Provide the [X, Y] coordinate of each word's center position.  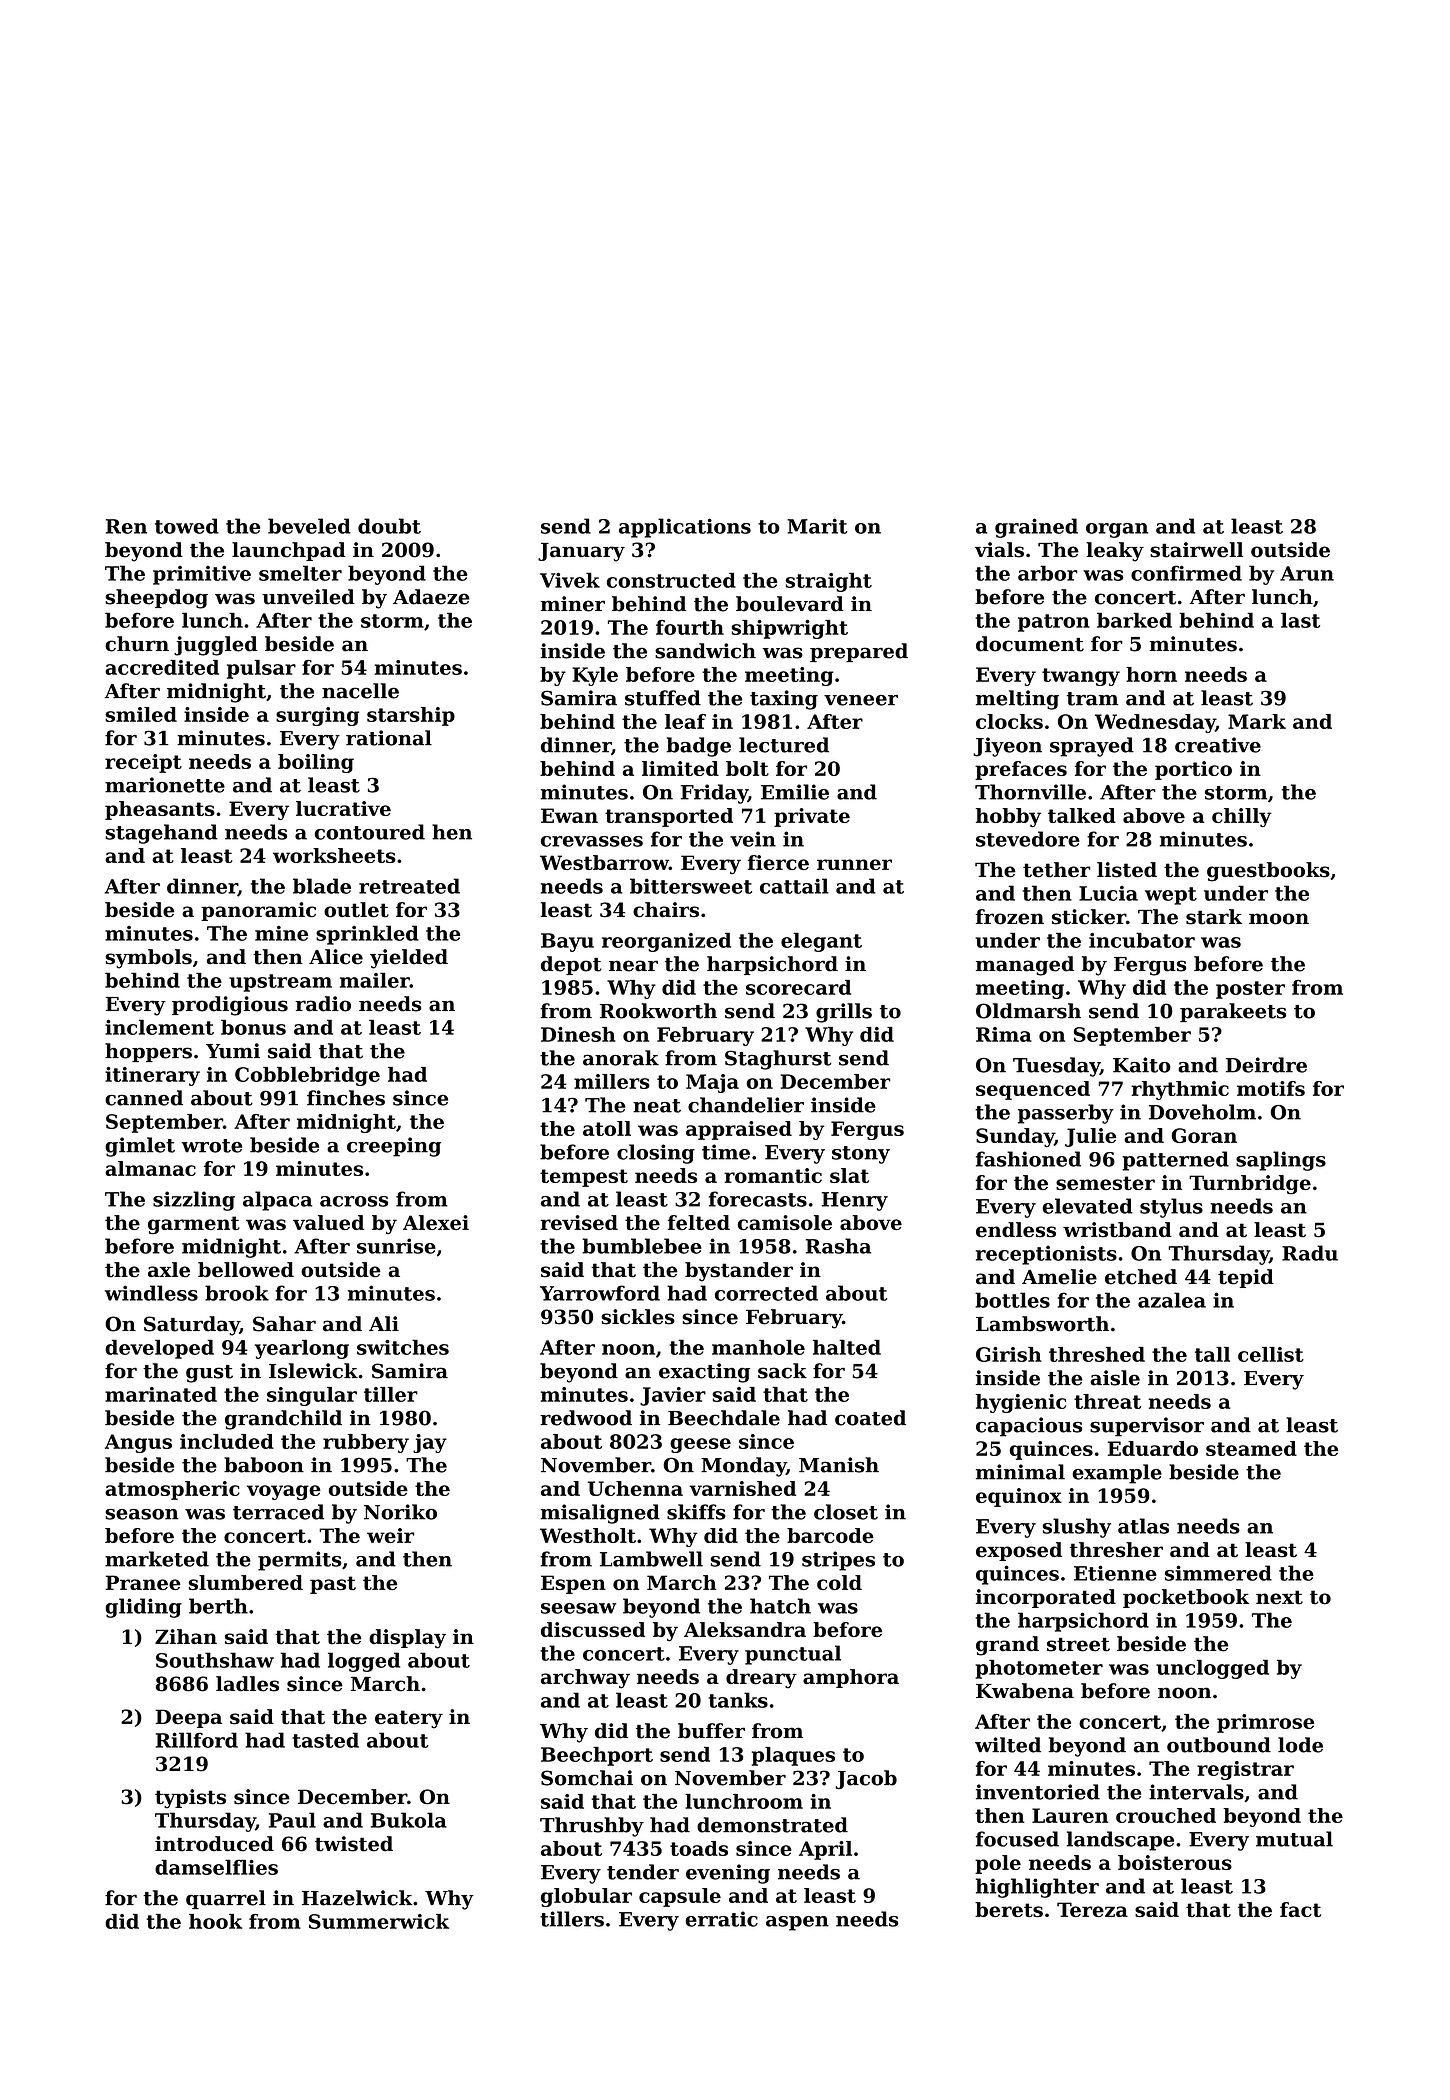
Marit [817, 526]
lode [1300, 1745]
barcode [830, 1535]
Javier [673, 1396]
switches [403, 1347]
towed [187, 526]
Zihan [186, 1636]
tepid [1246, 1278]
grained [1036, 528]
